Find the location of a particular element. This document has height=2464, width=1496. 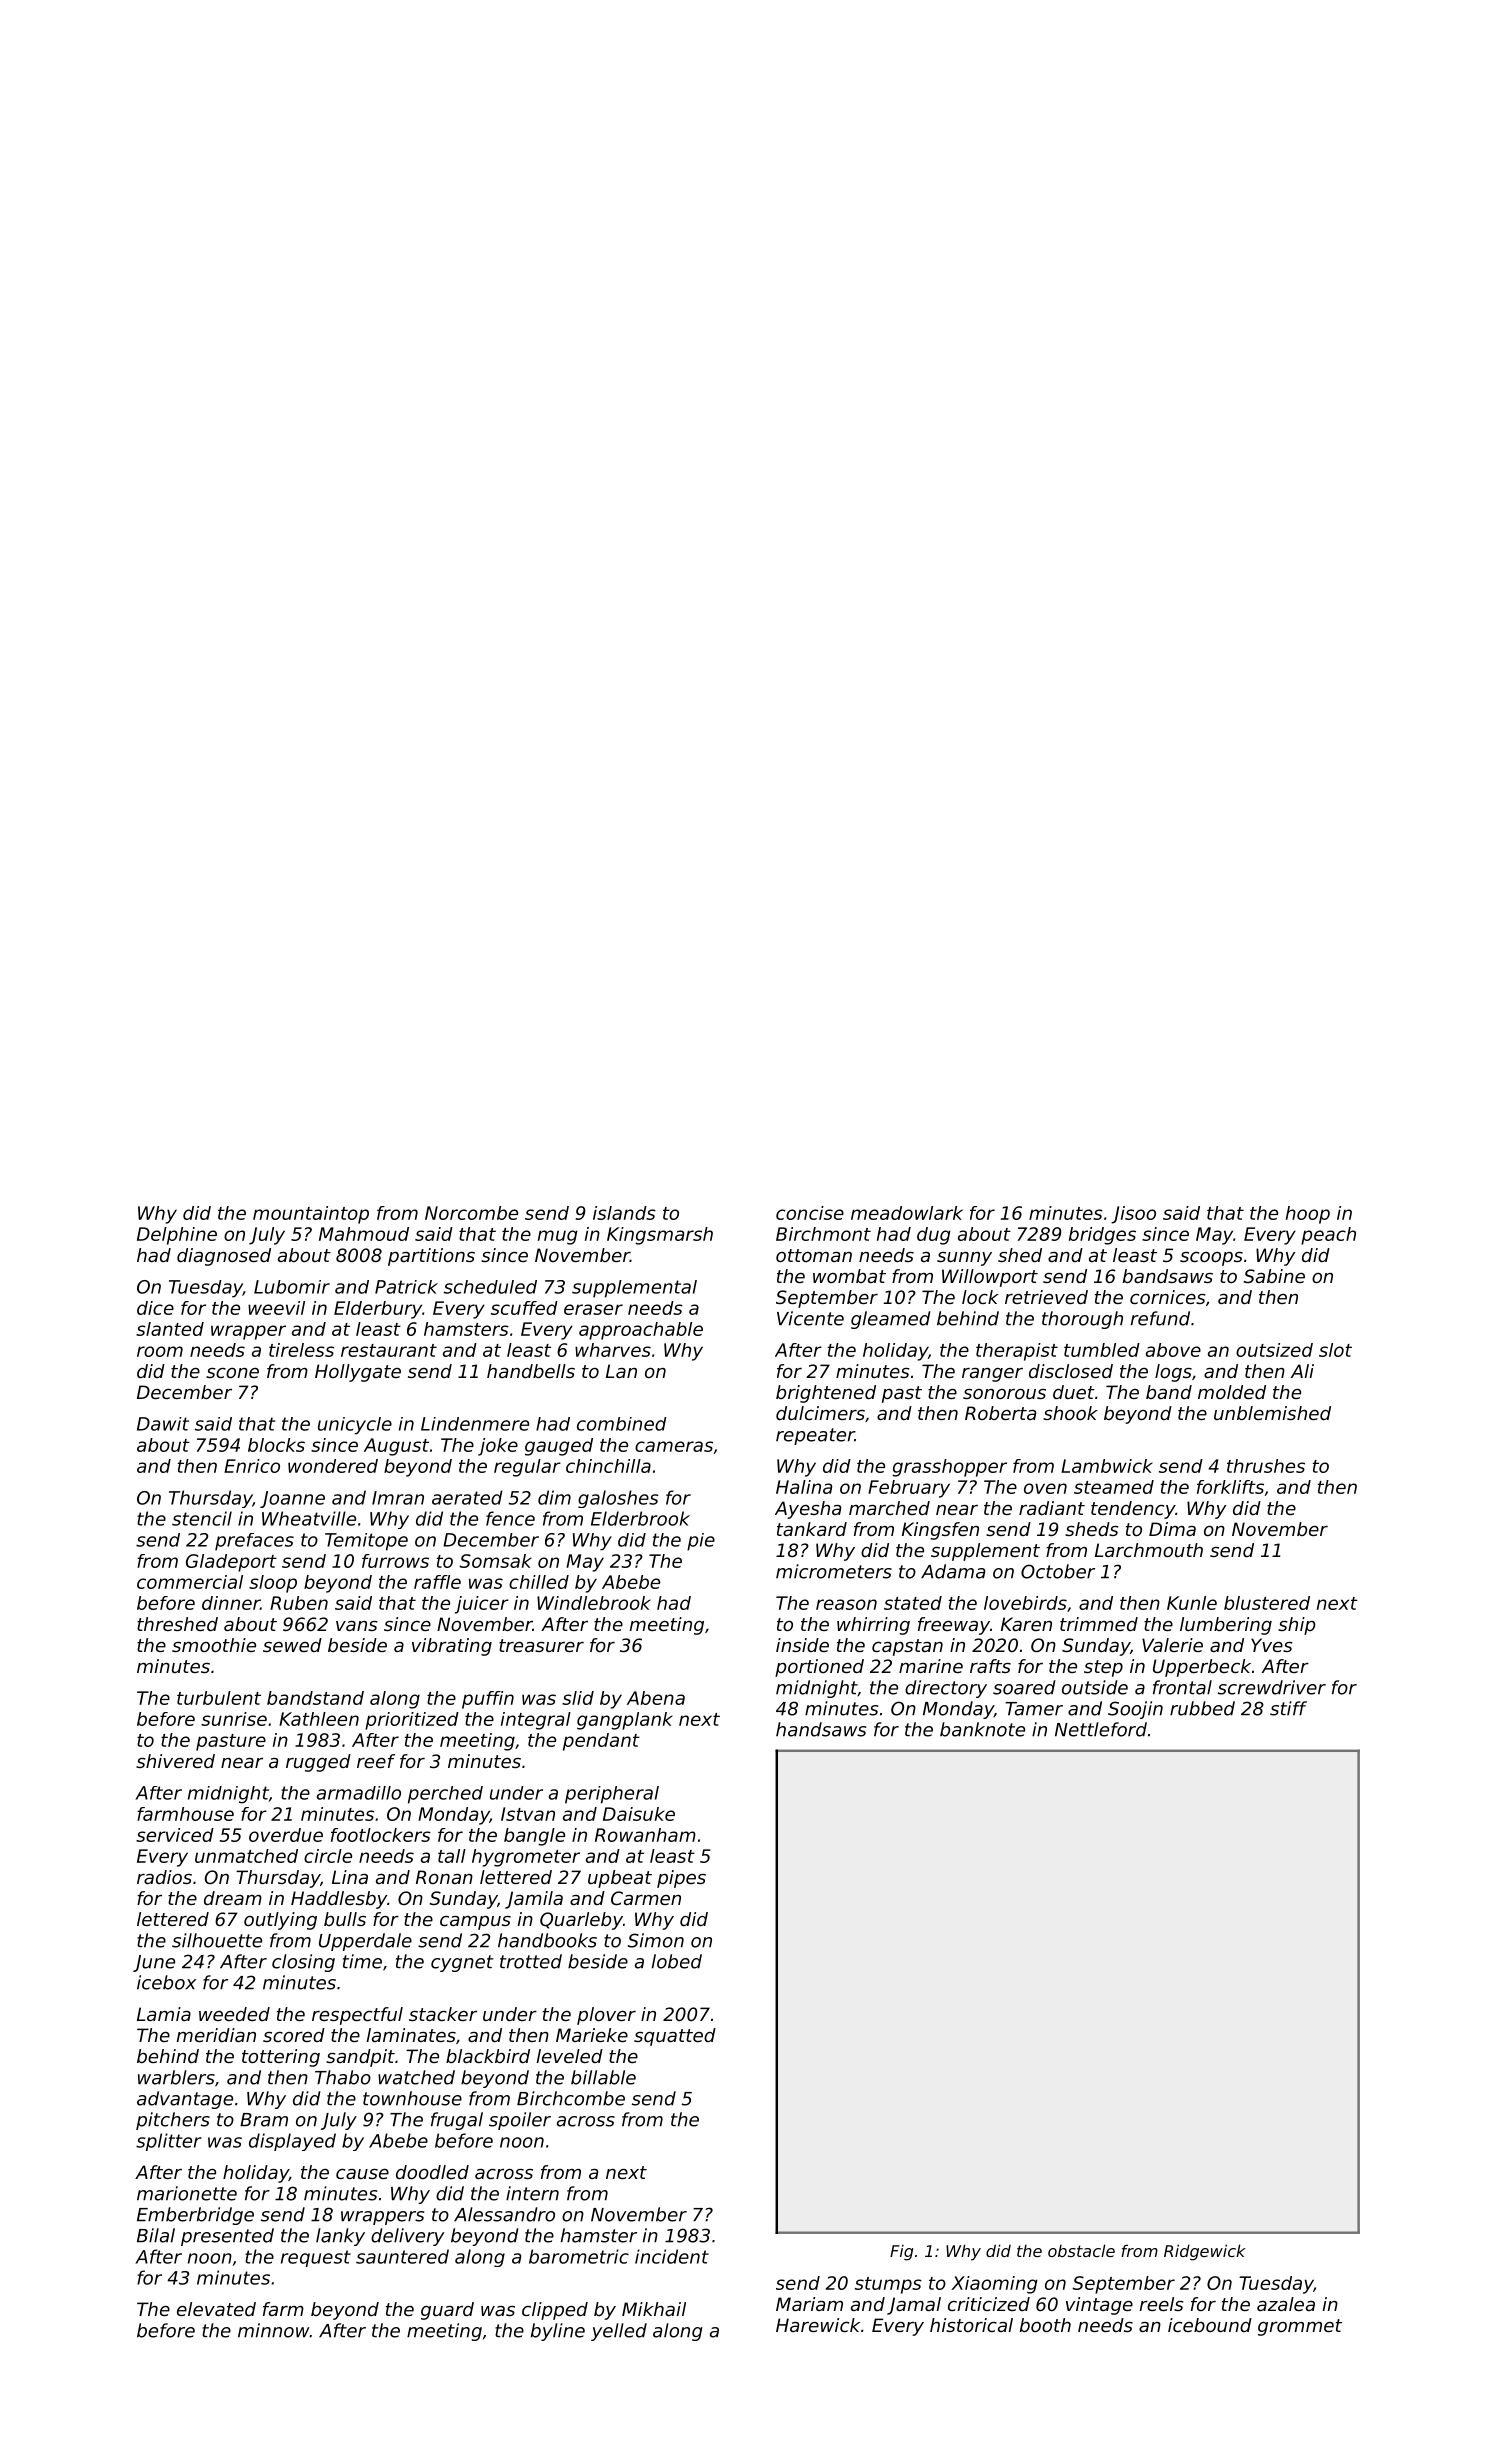

Elderbrook is located at coordinates (640, 1518).
